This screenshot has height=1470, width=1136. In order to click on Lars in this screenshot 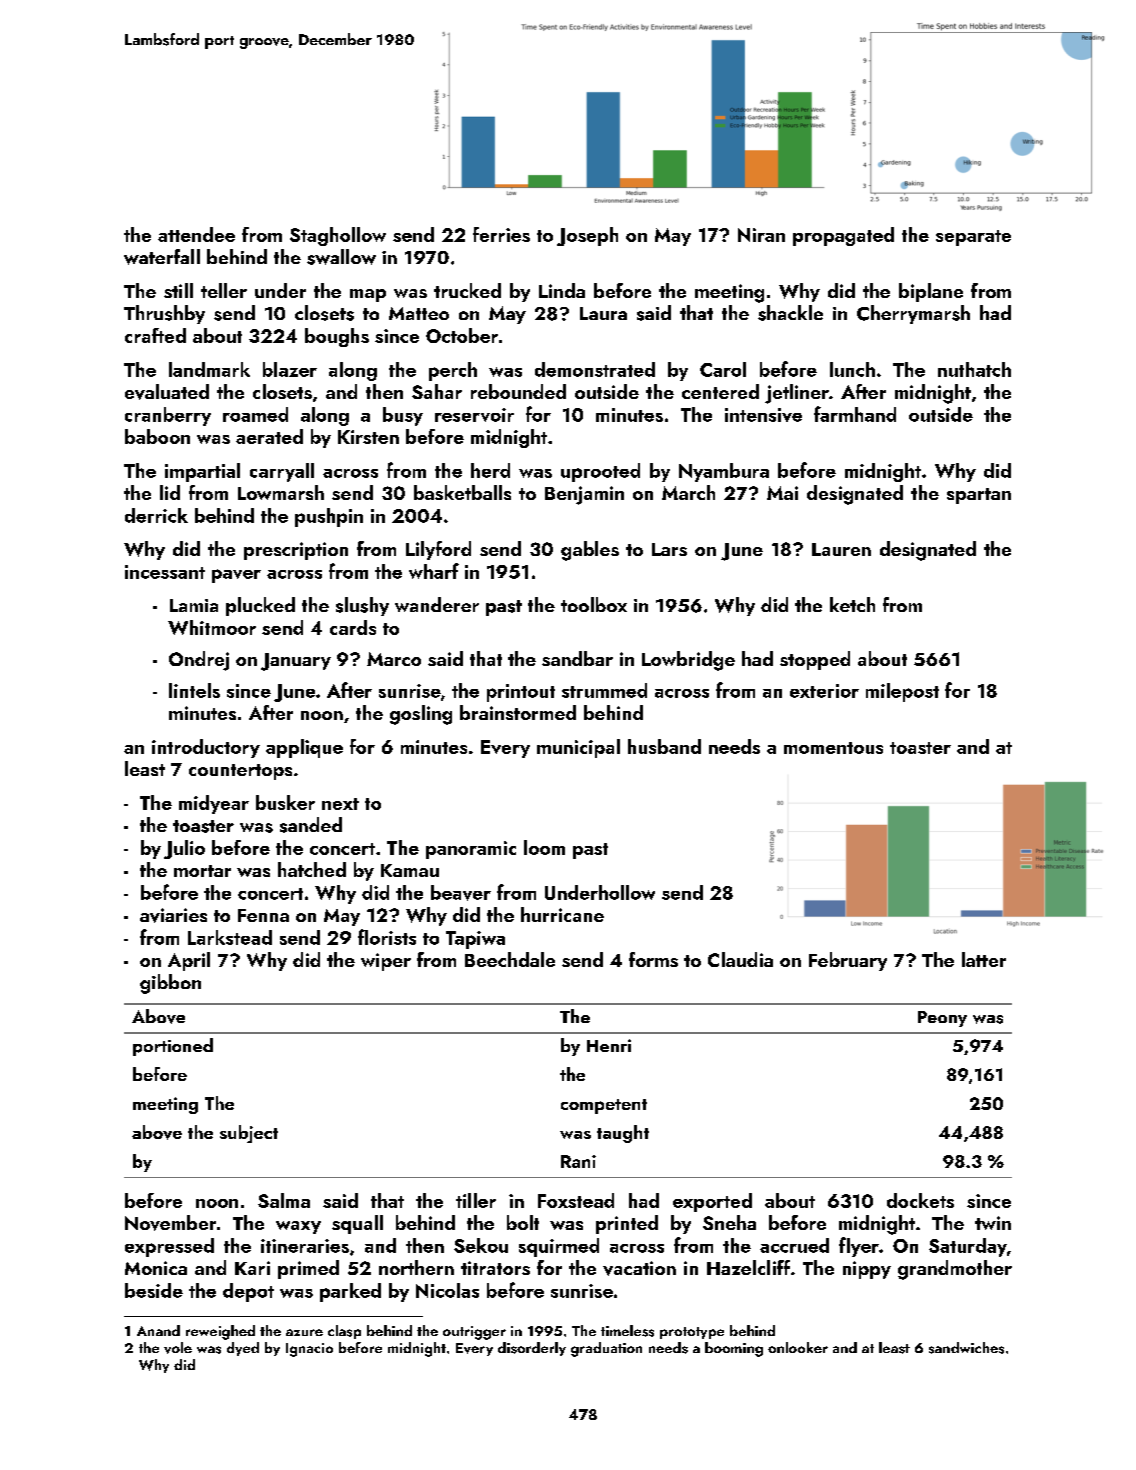, I will do `click(669, 549)`.
